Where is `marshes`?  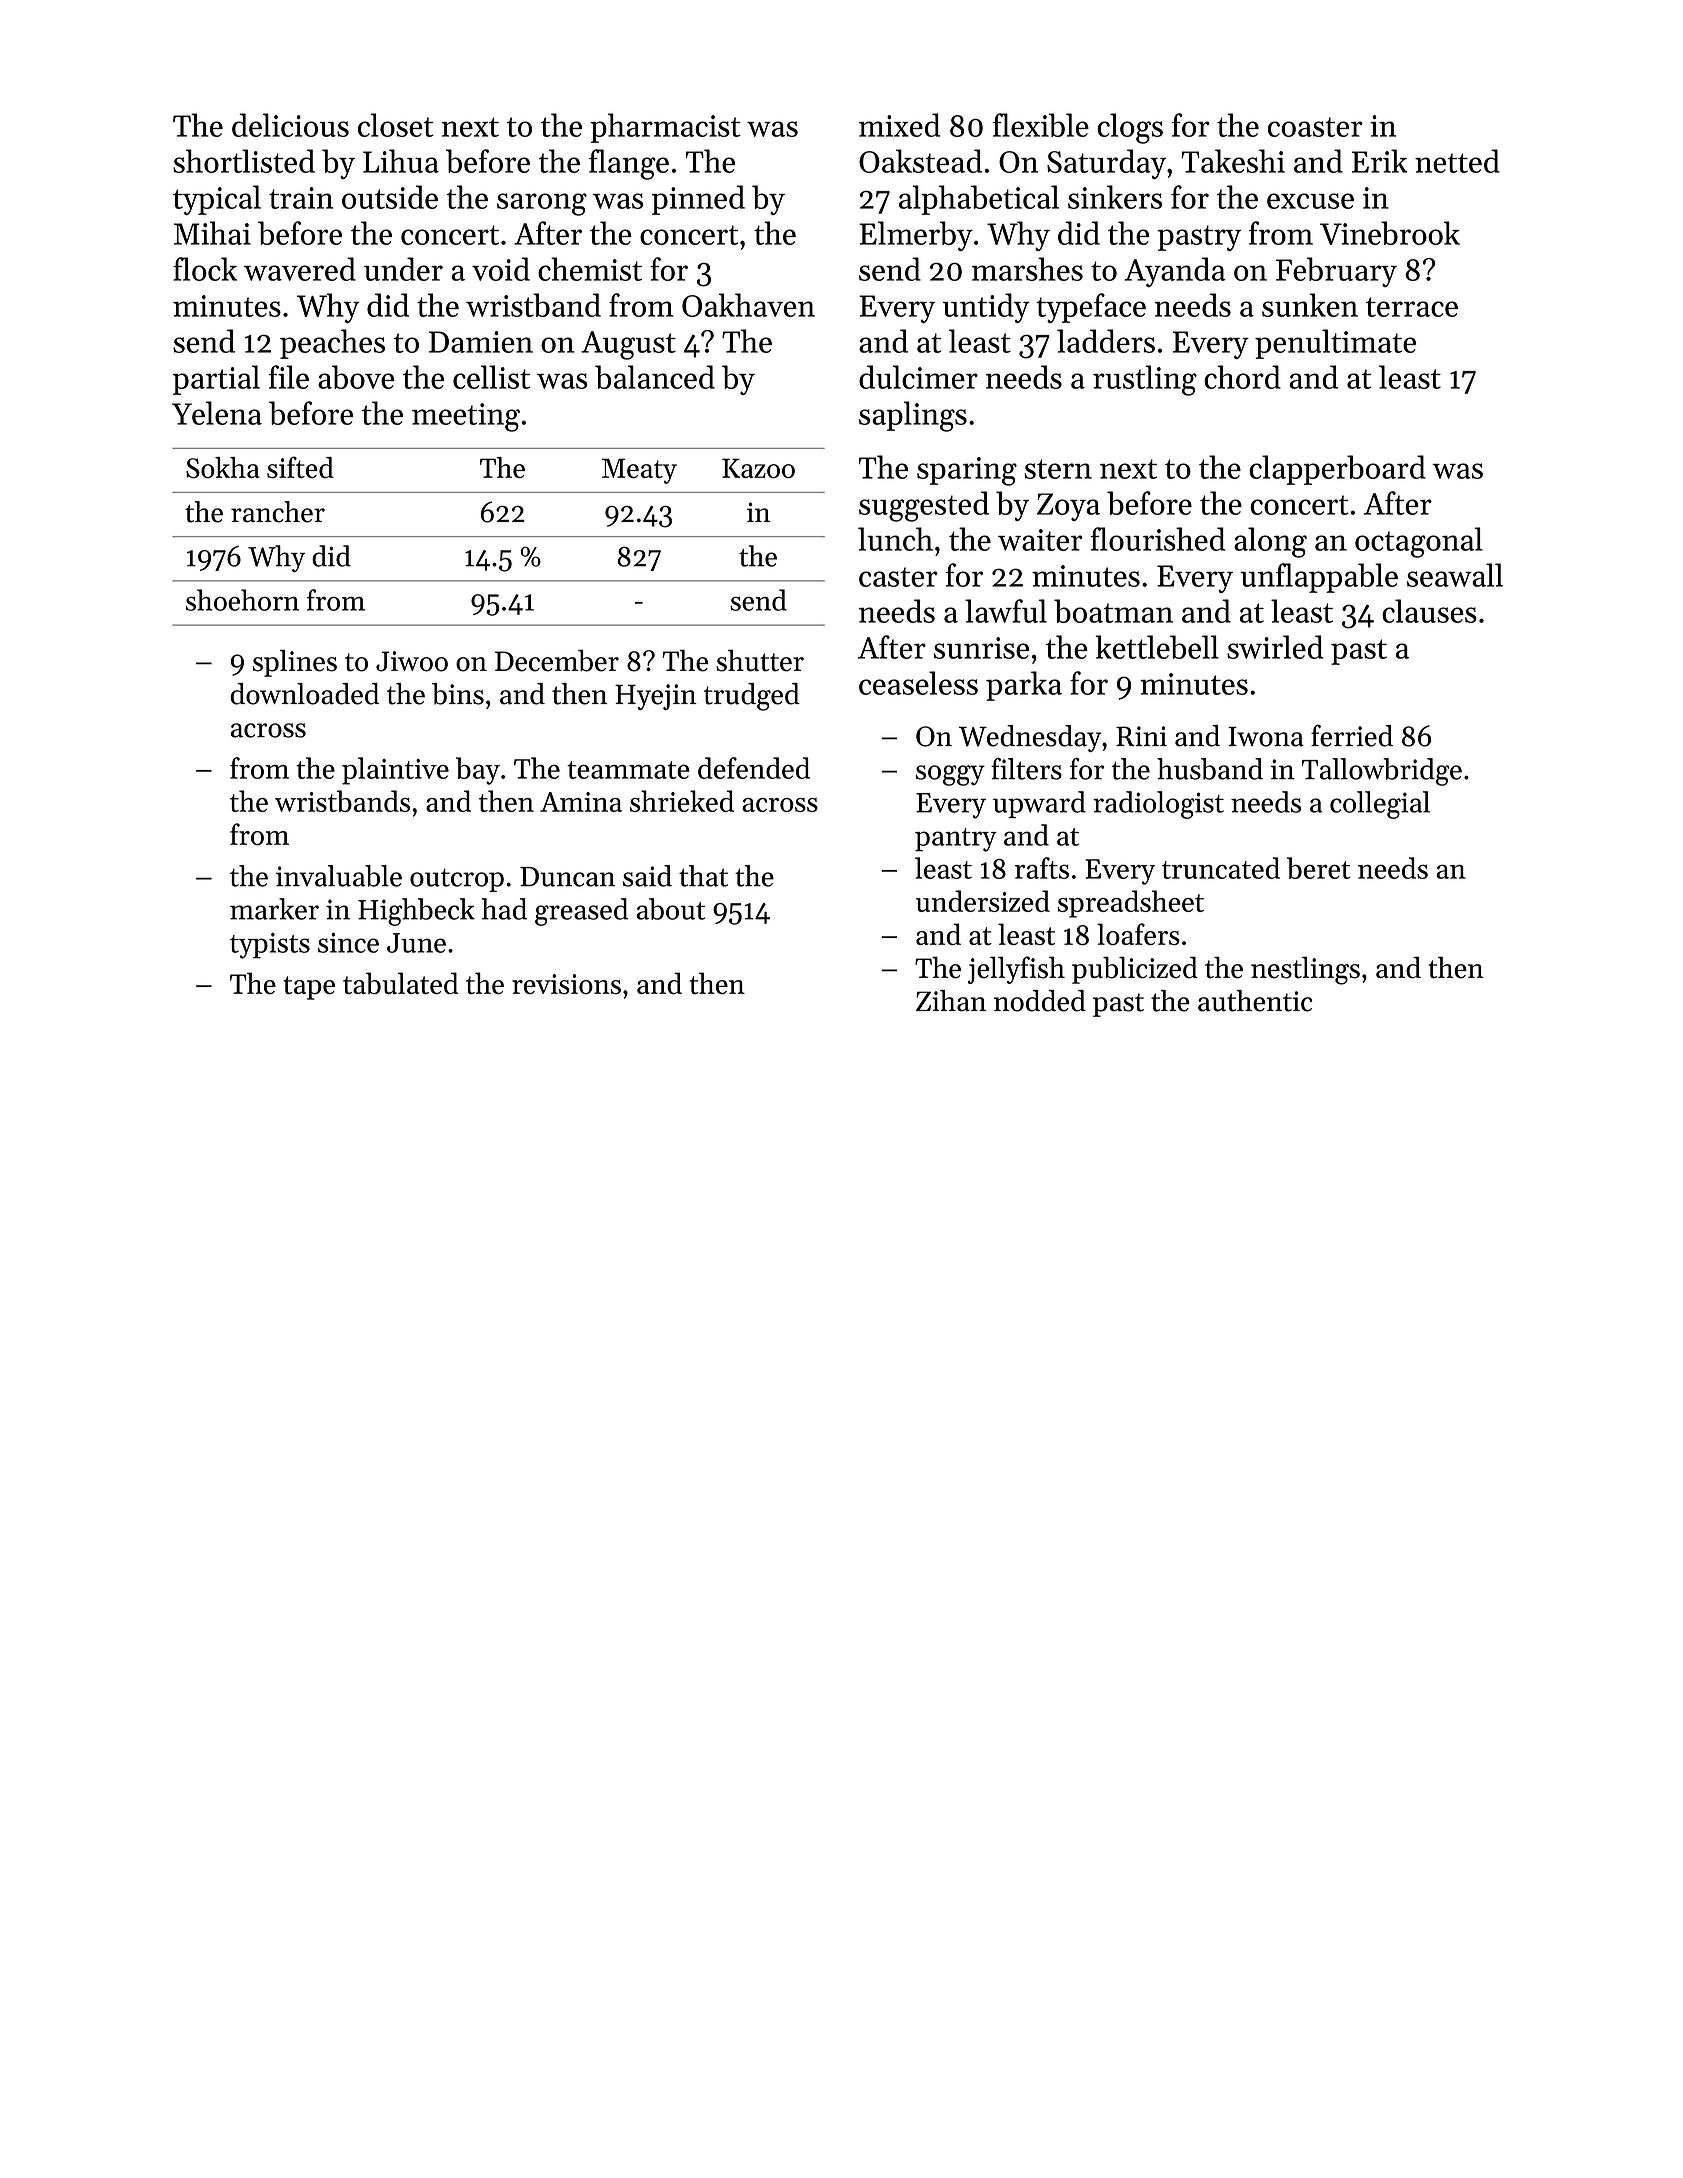
marshes is located at coordinates (1027, 269).
